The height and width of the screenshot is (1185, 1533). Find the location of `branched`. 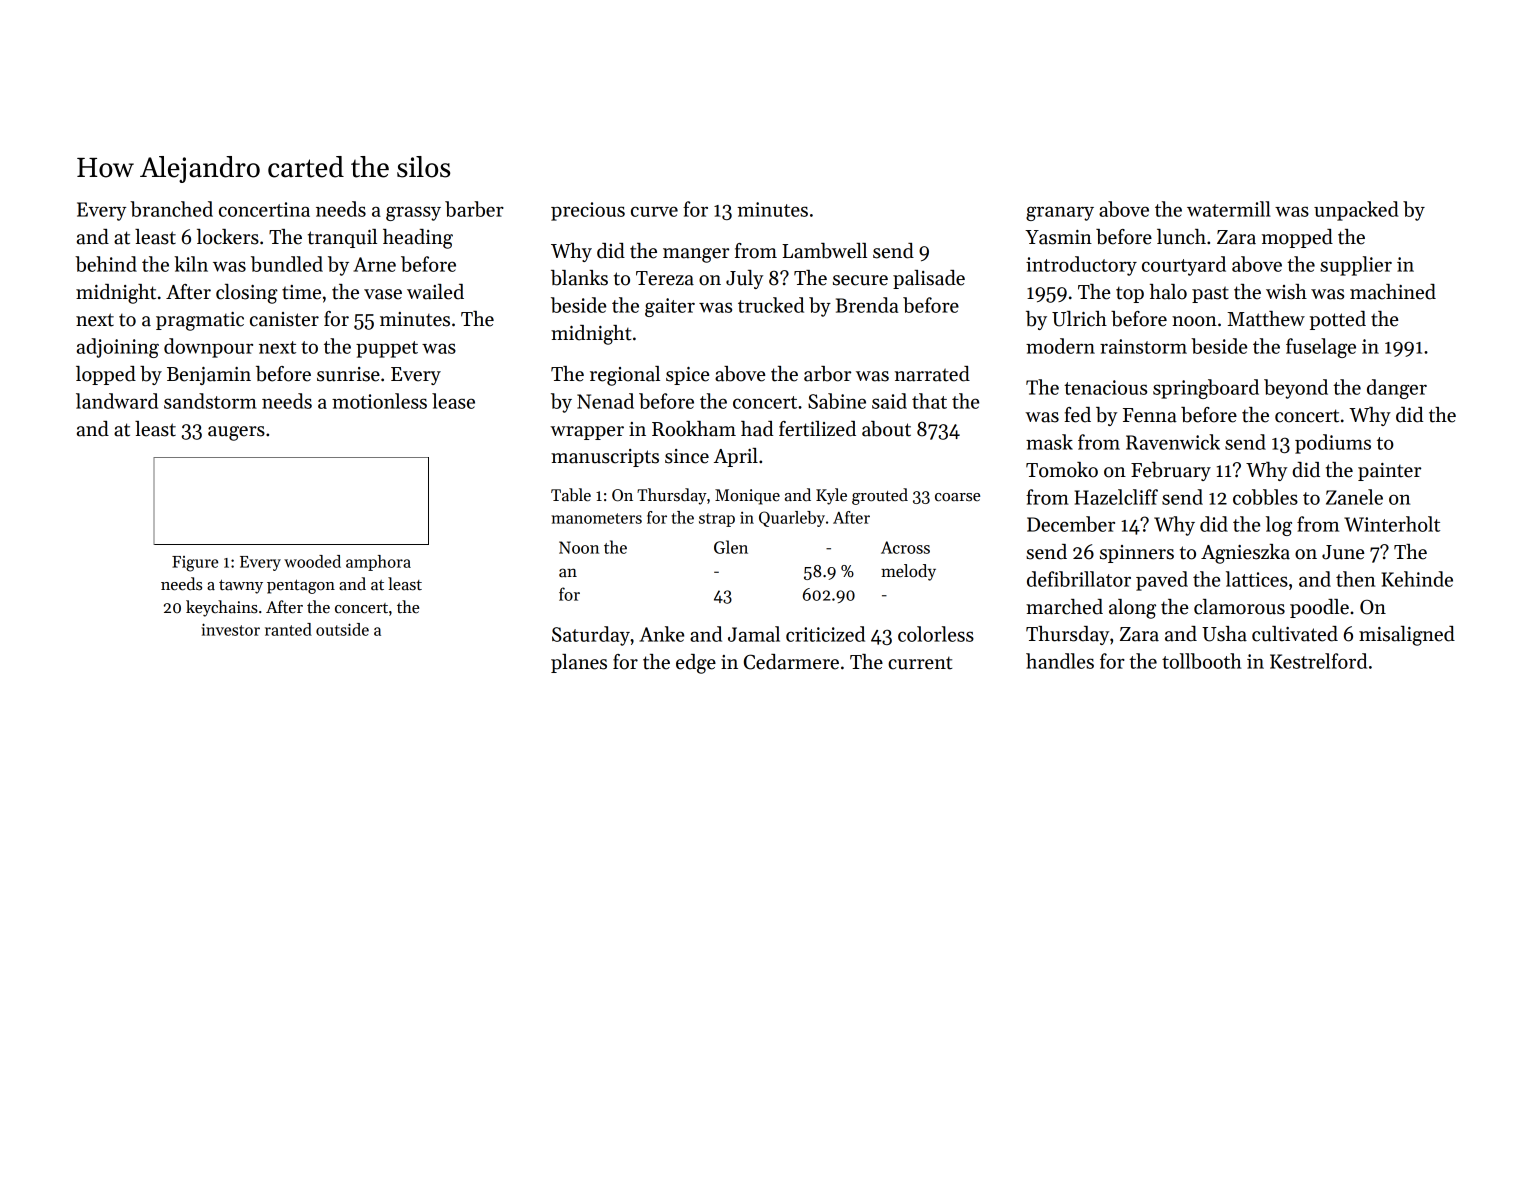

branched is located at coordinates (171, 209).
